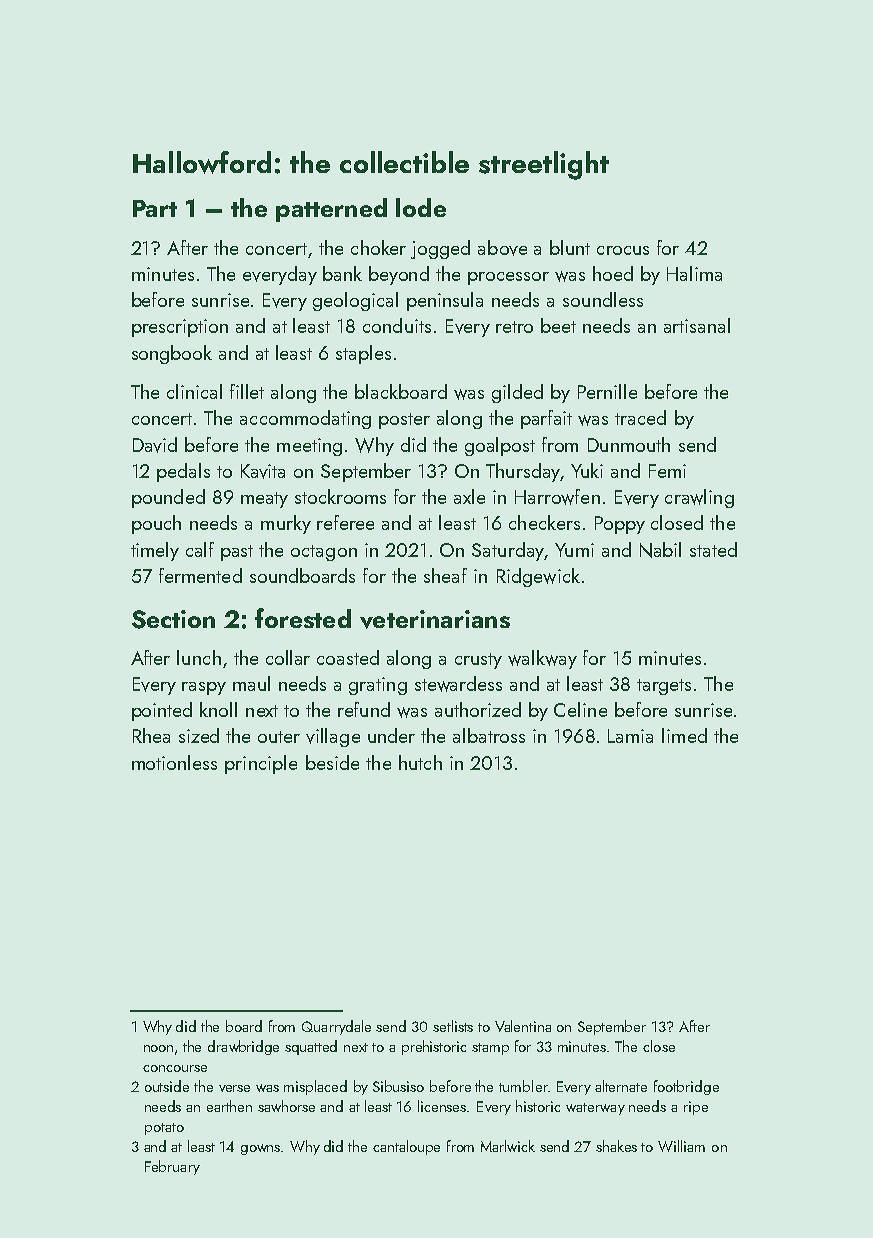 The height and width of the screenshot is (1238, 873). What do you see at coordinates (331, 210) in the screenshot?
I see `patterned` at bounding box center [331, 210].
